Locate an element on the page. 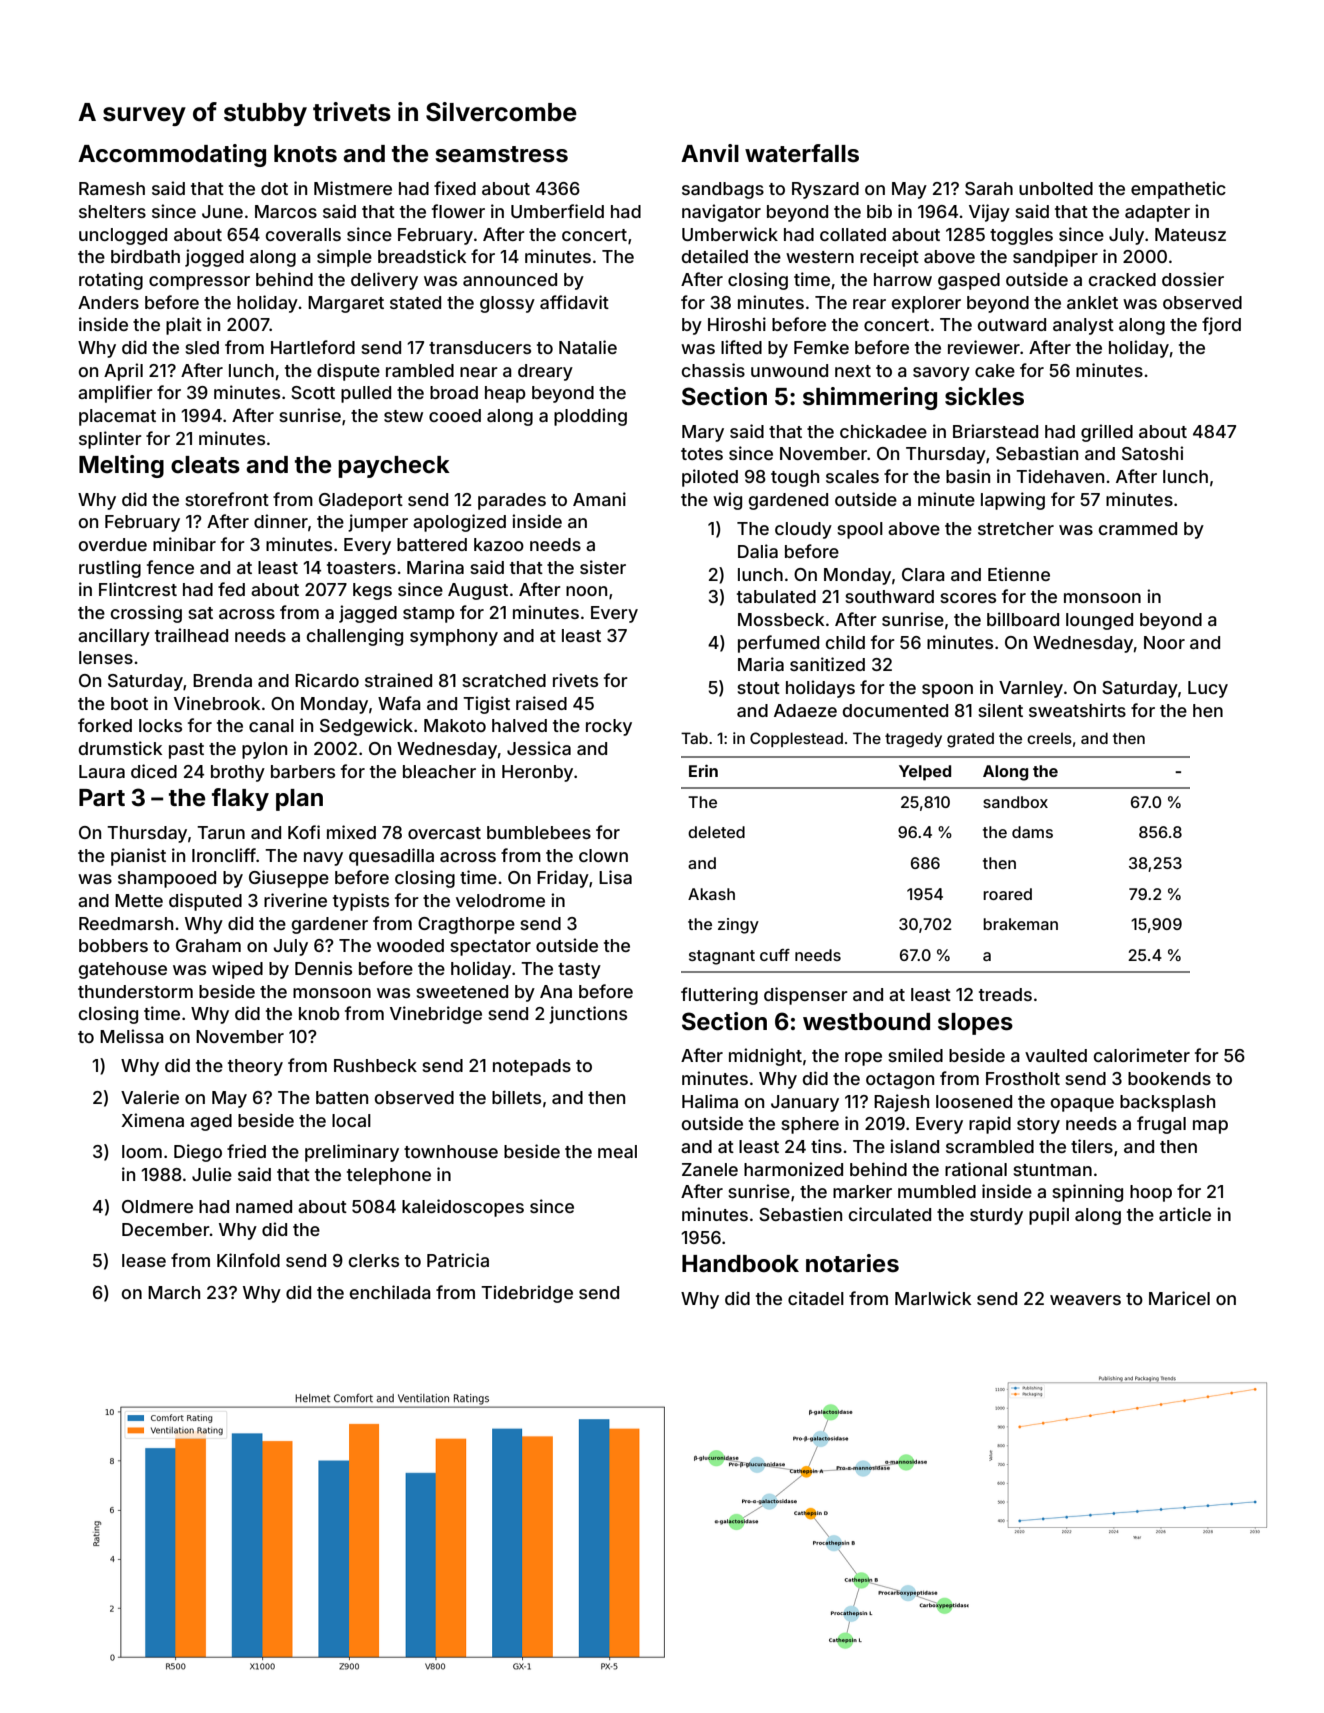 The image size is (1324, 1713). empathetic is located at coordinates (1178, 190).
